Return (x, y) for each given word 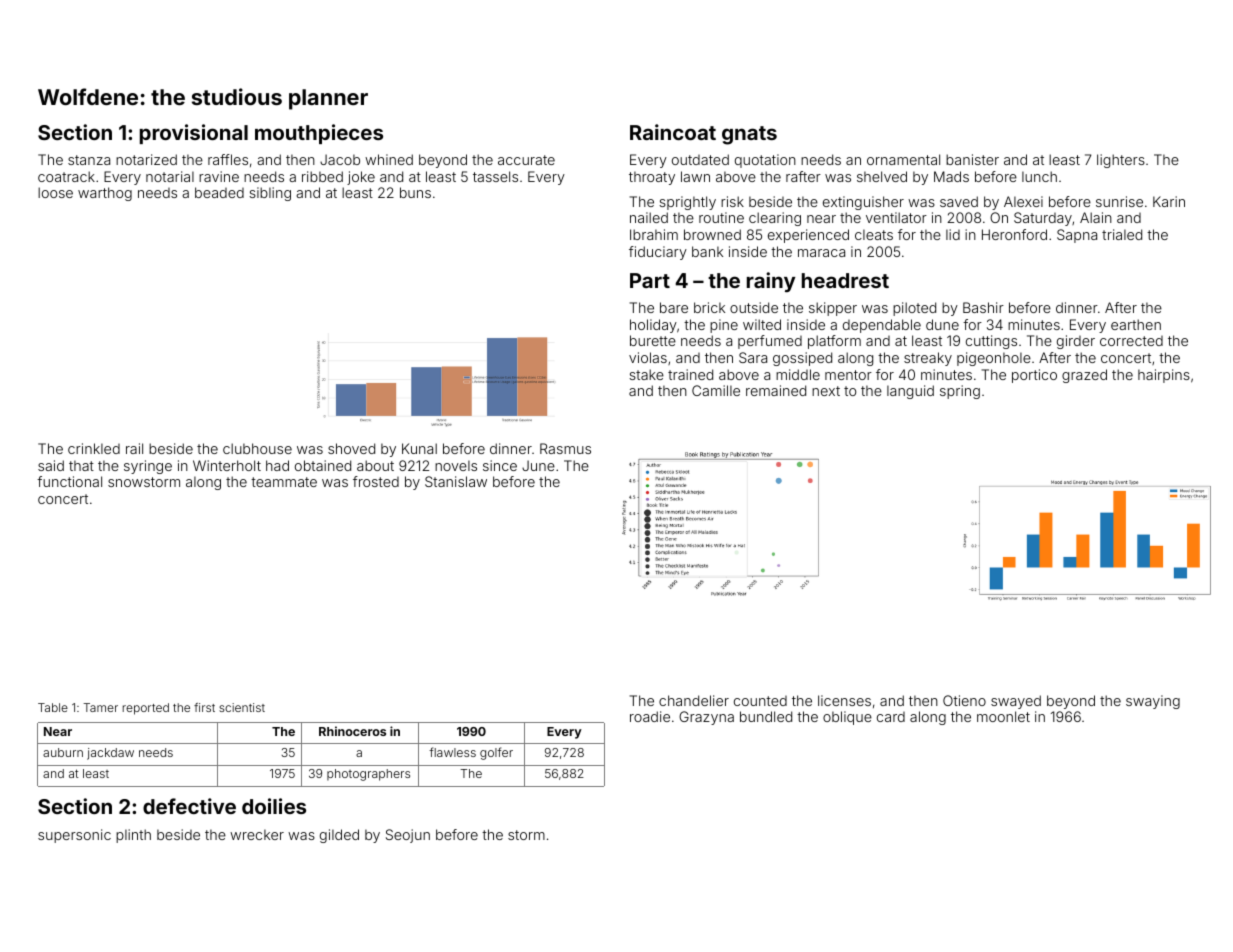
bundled (766, 716)
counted (760, 701)
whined (389, 159)
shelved (882, 176)
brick (709, 307)
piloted (914, 309)
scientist (242, 707)
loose (55, 192)
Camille (716, 390)
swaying (1153, 702)
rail (134, 448)
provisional (194, 134)
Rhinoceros (352, 731)
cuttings (991, 342)
